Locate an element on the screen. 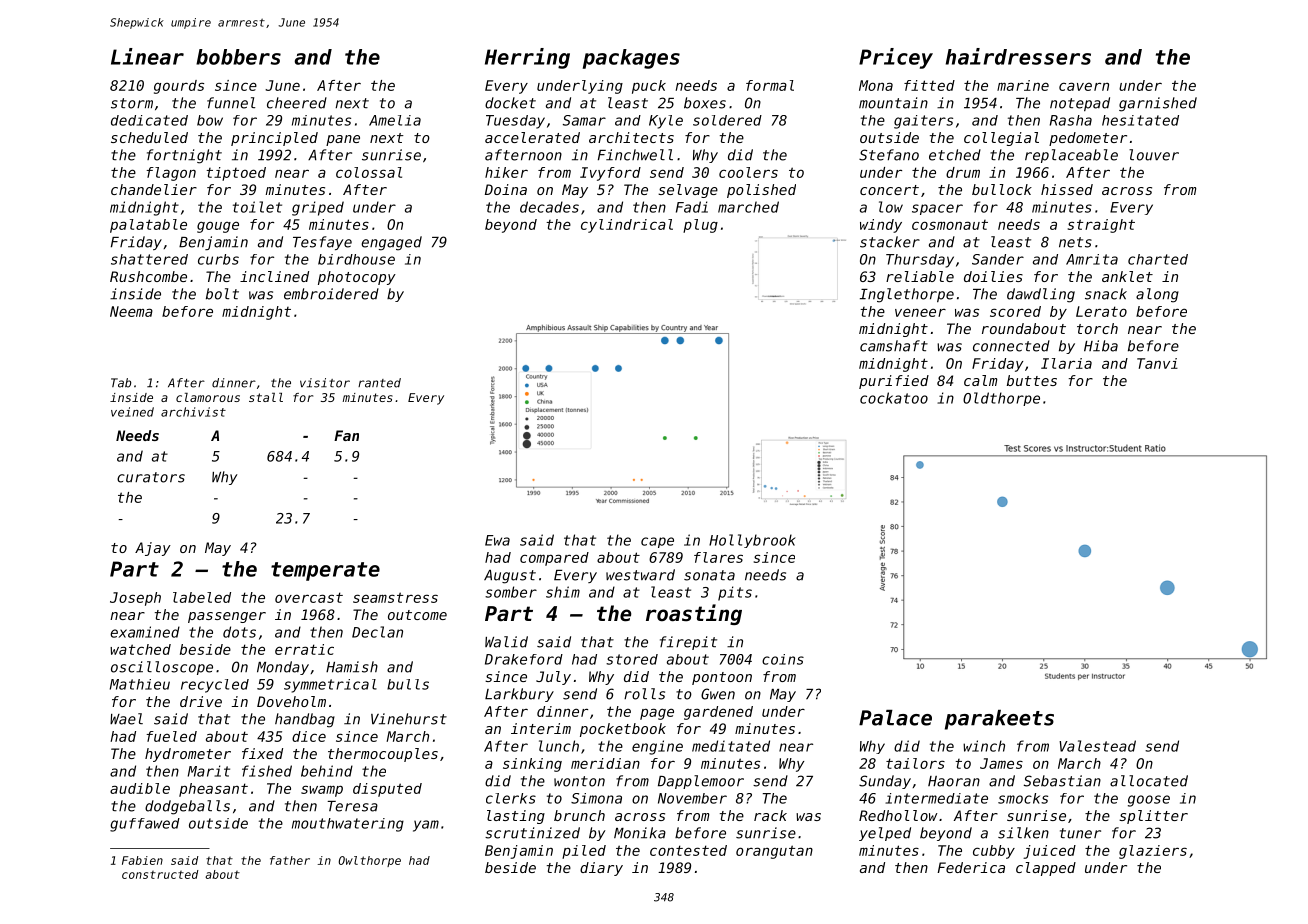 This screenshot has height=924, width=1308. collegial is located at coordinates (1001, 139).
